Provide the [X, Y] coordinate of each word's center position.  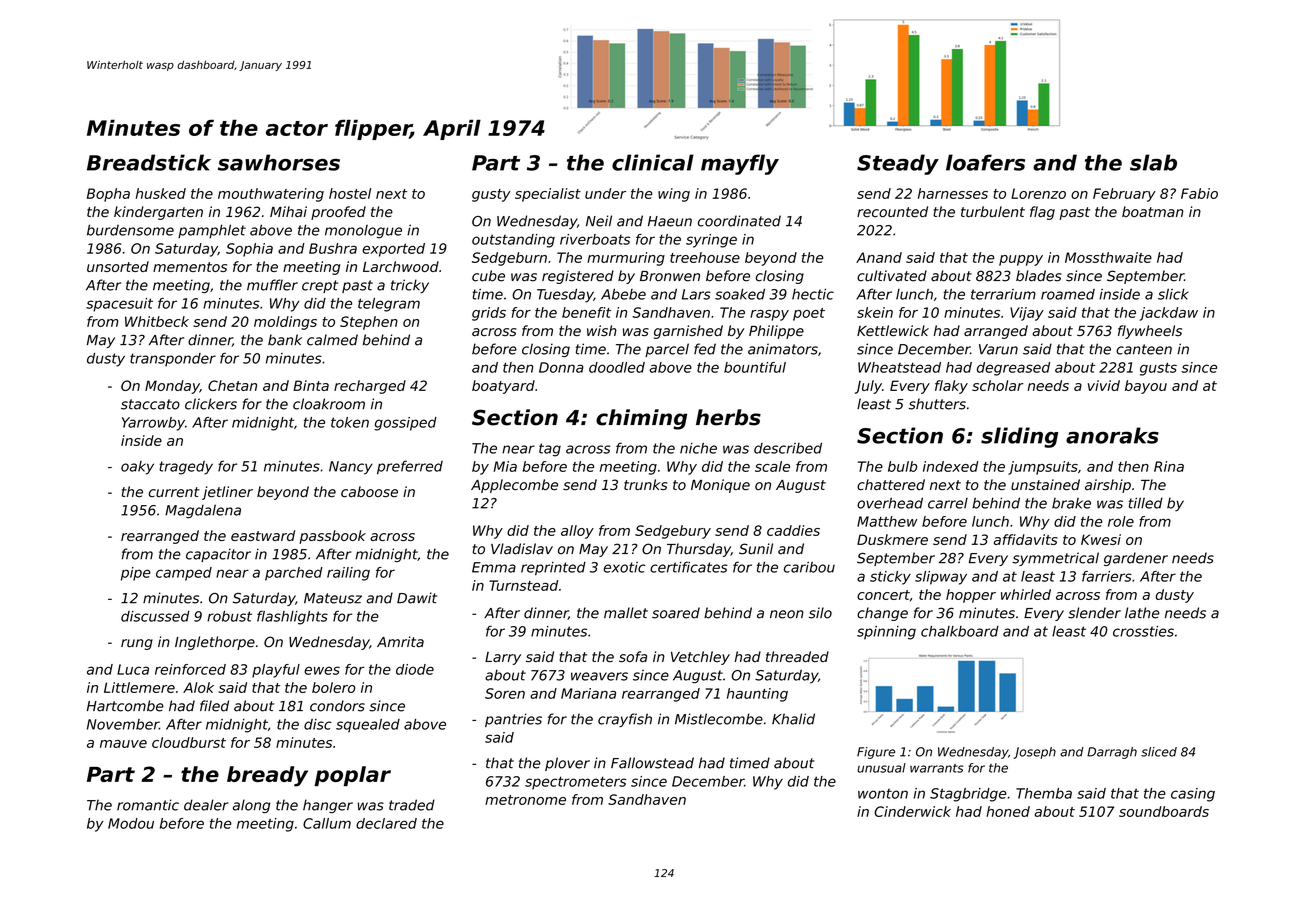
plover [567, 764]
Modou [131, 823]
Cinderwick [912, 811]
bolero [333, 687]
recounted [892, 211]
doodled [617, 367]
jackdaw [1168, 314]
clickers [211, 404]
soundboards [1164, 811]
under [605, 193]
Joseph [1034, 753]
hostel [350, 193]
